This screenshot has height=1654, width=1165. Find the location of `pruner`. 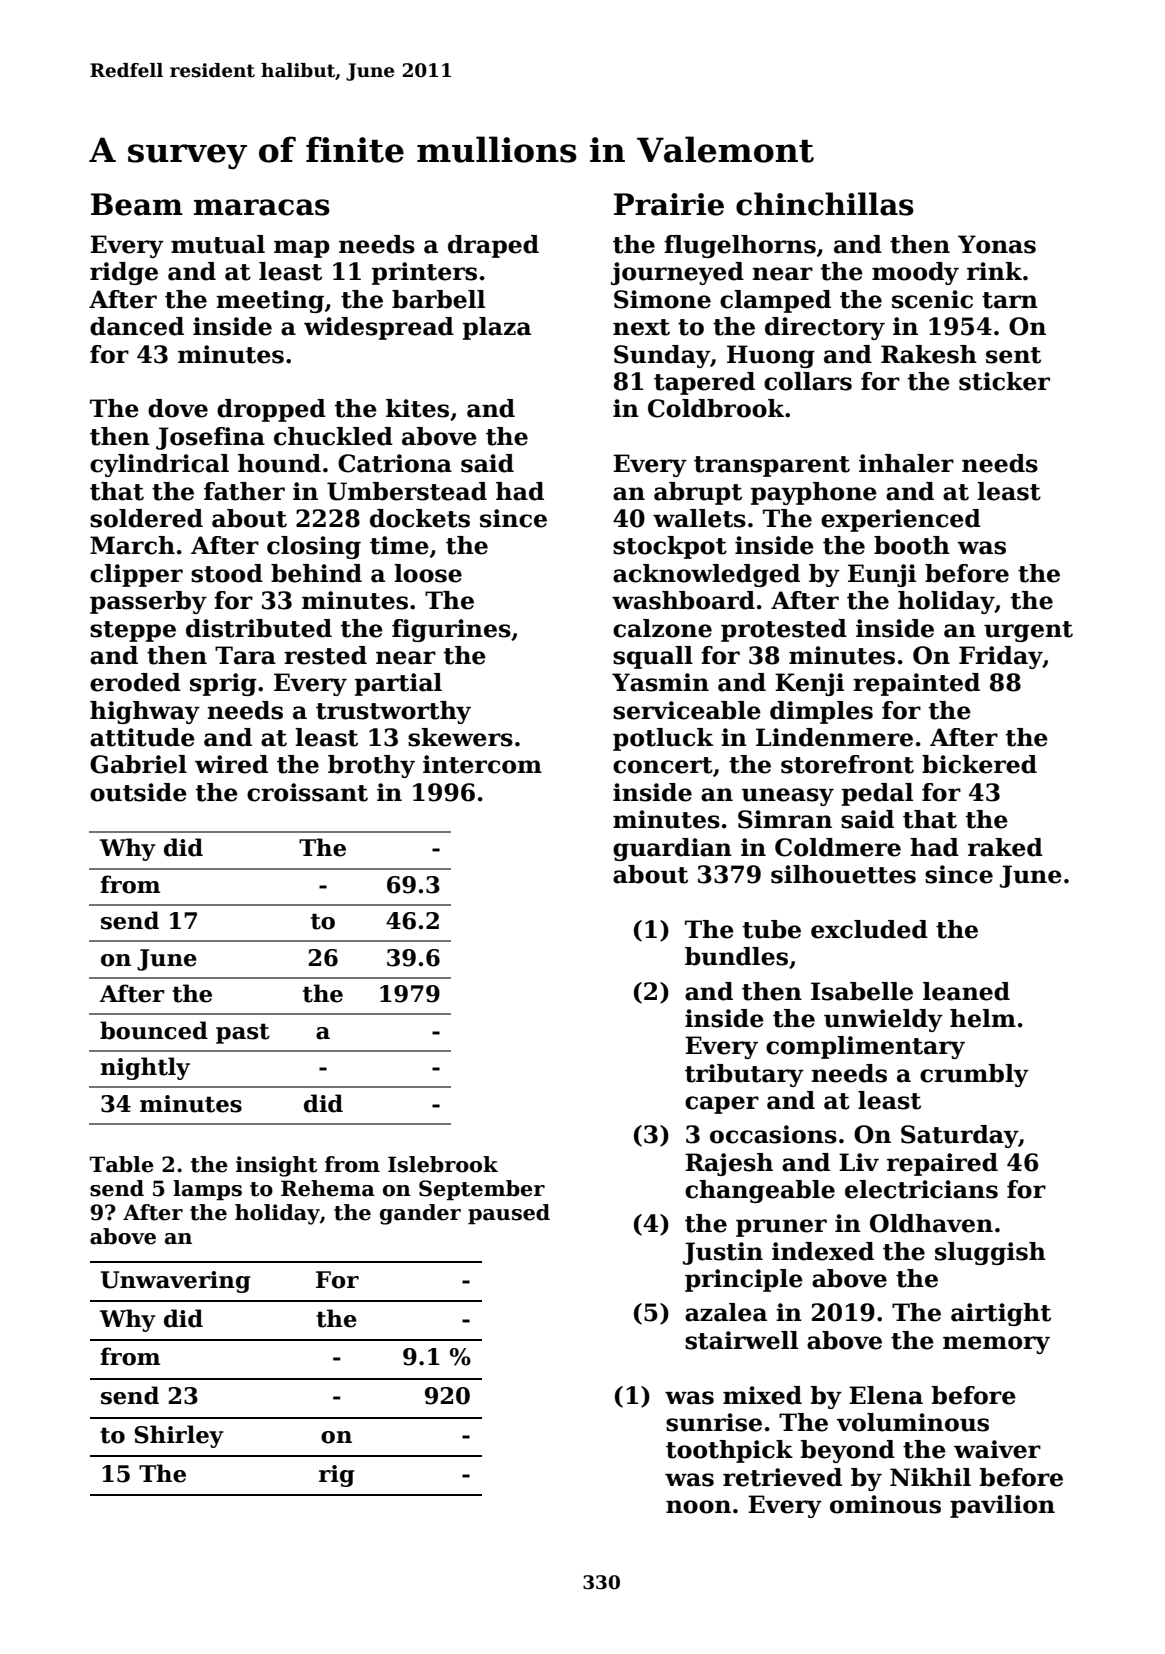

pruner is located at coordinates (781, 1228).
